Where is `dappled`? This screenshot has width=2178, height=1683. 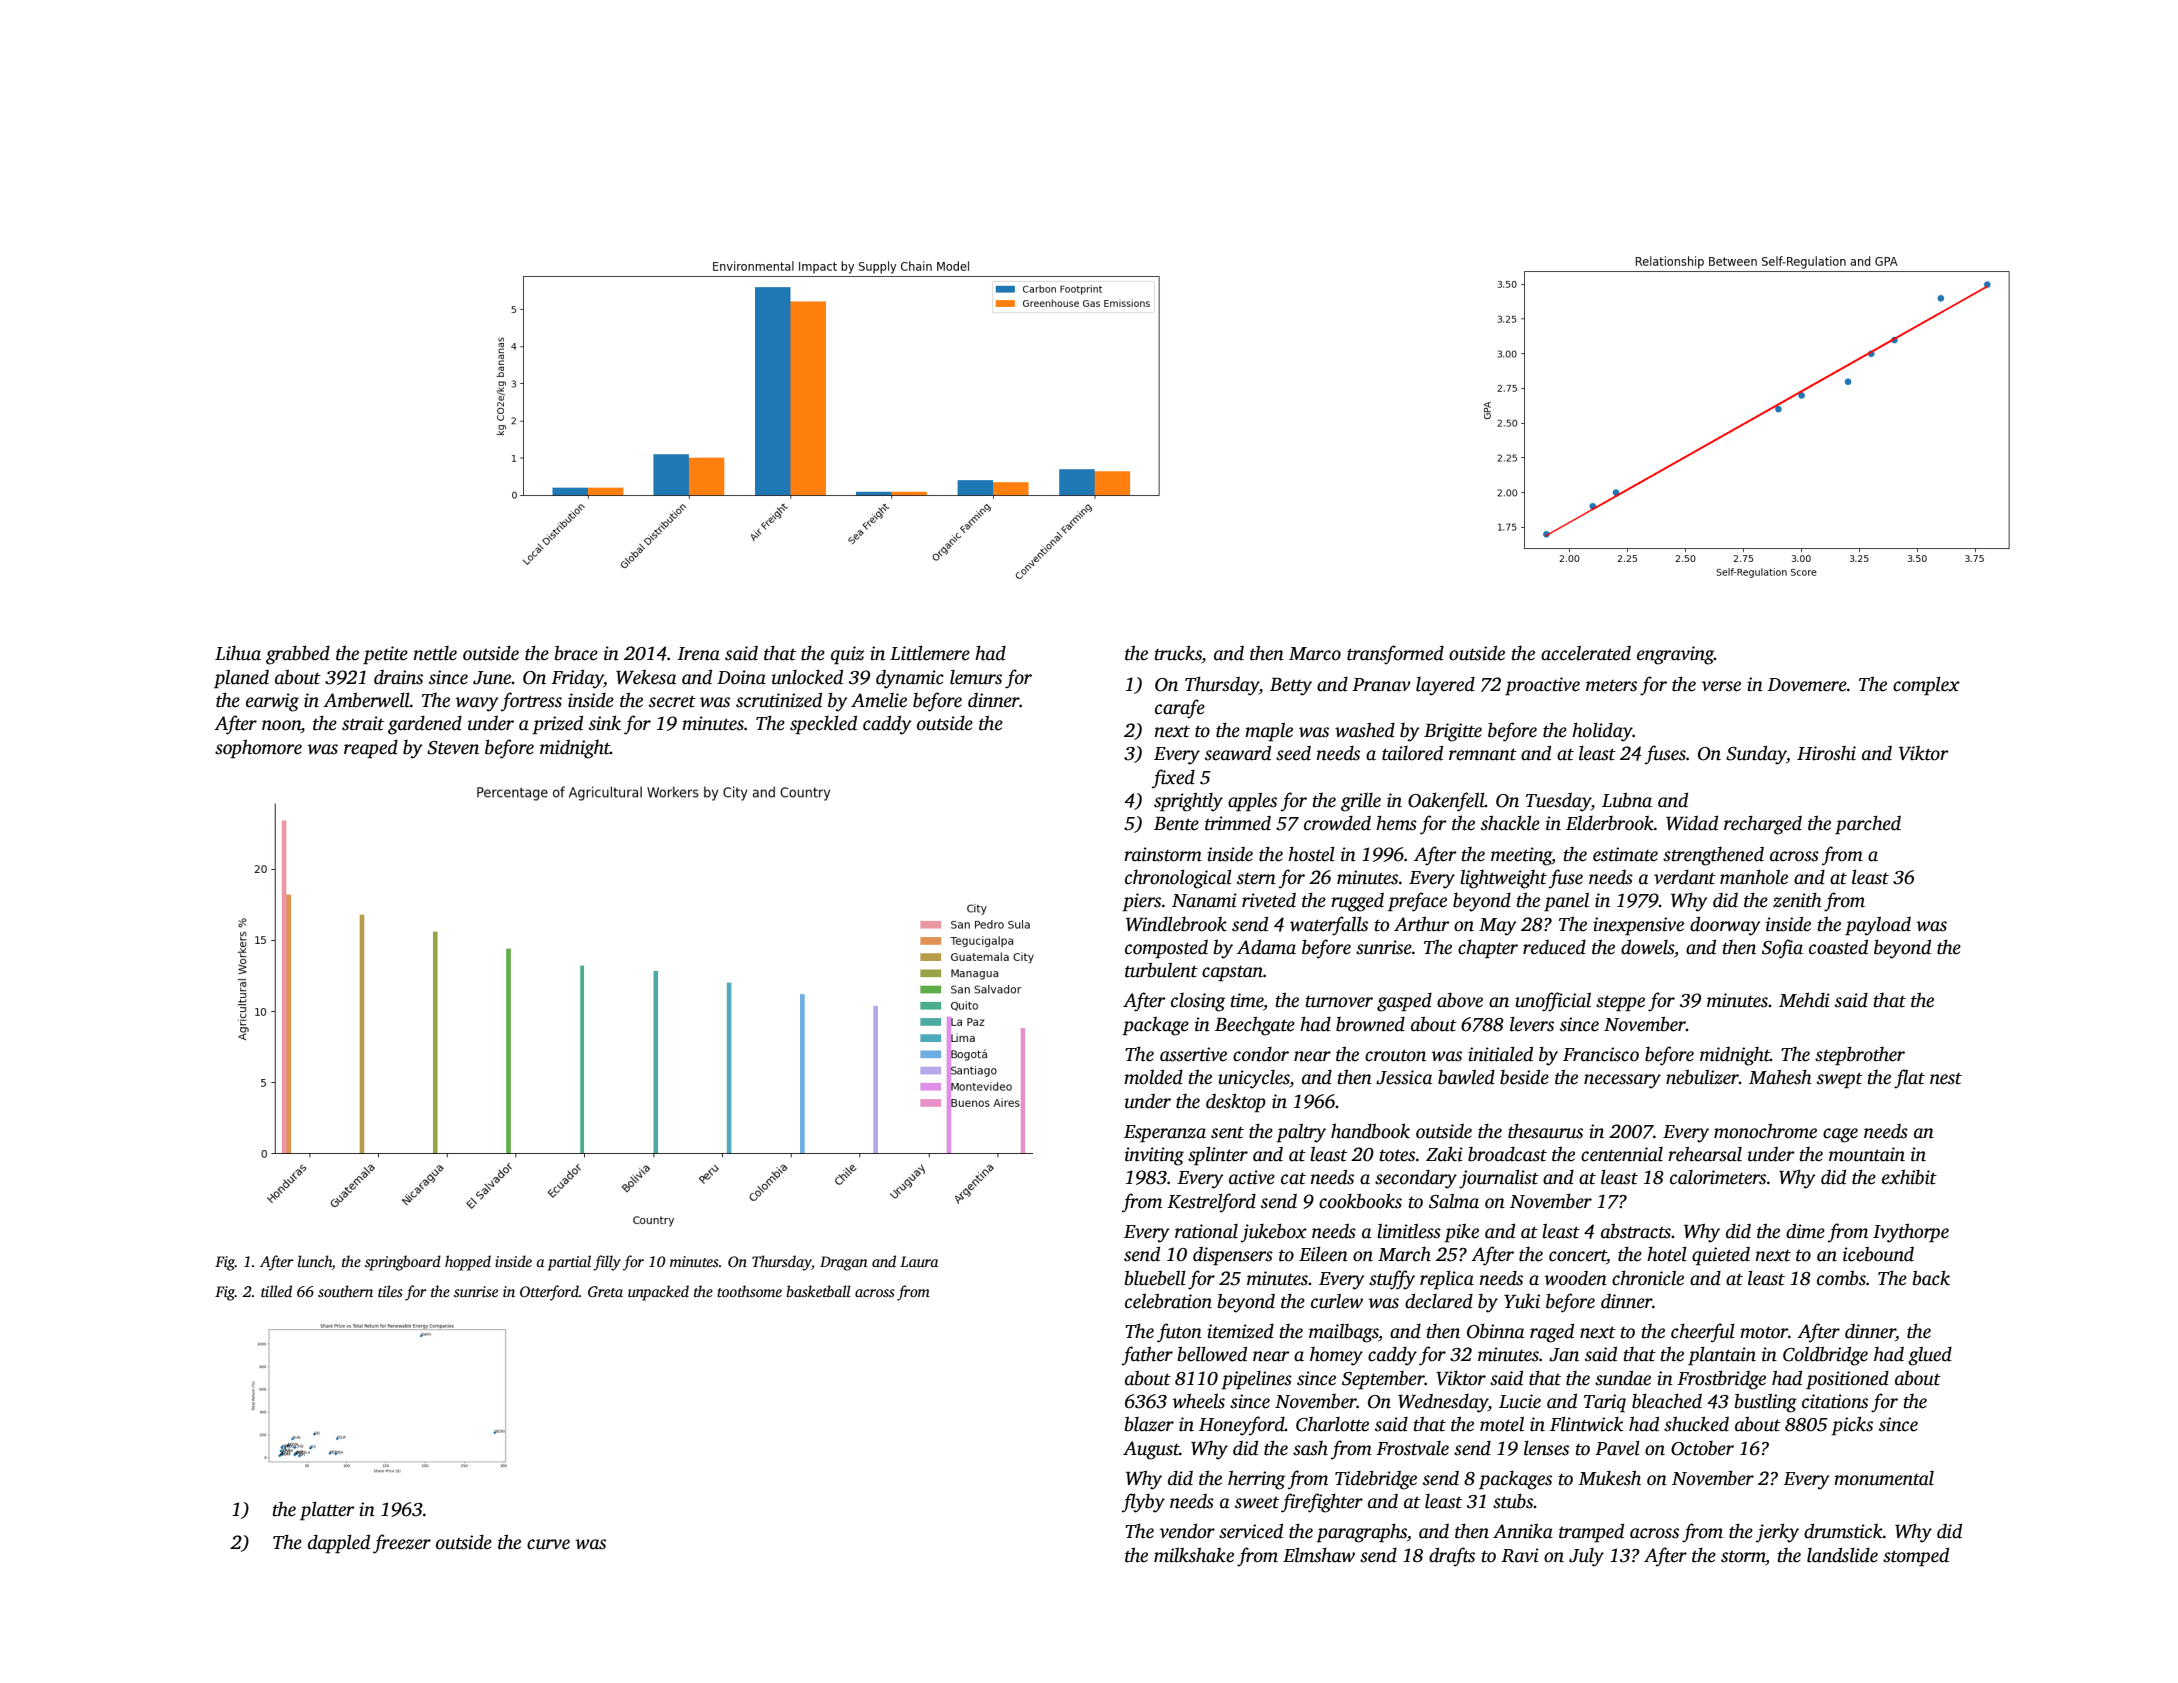 dappled is located at coordinates (339, 1544).
